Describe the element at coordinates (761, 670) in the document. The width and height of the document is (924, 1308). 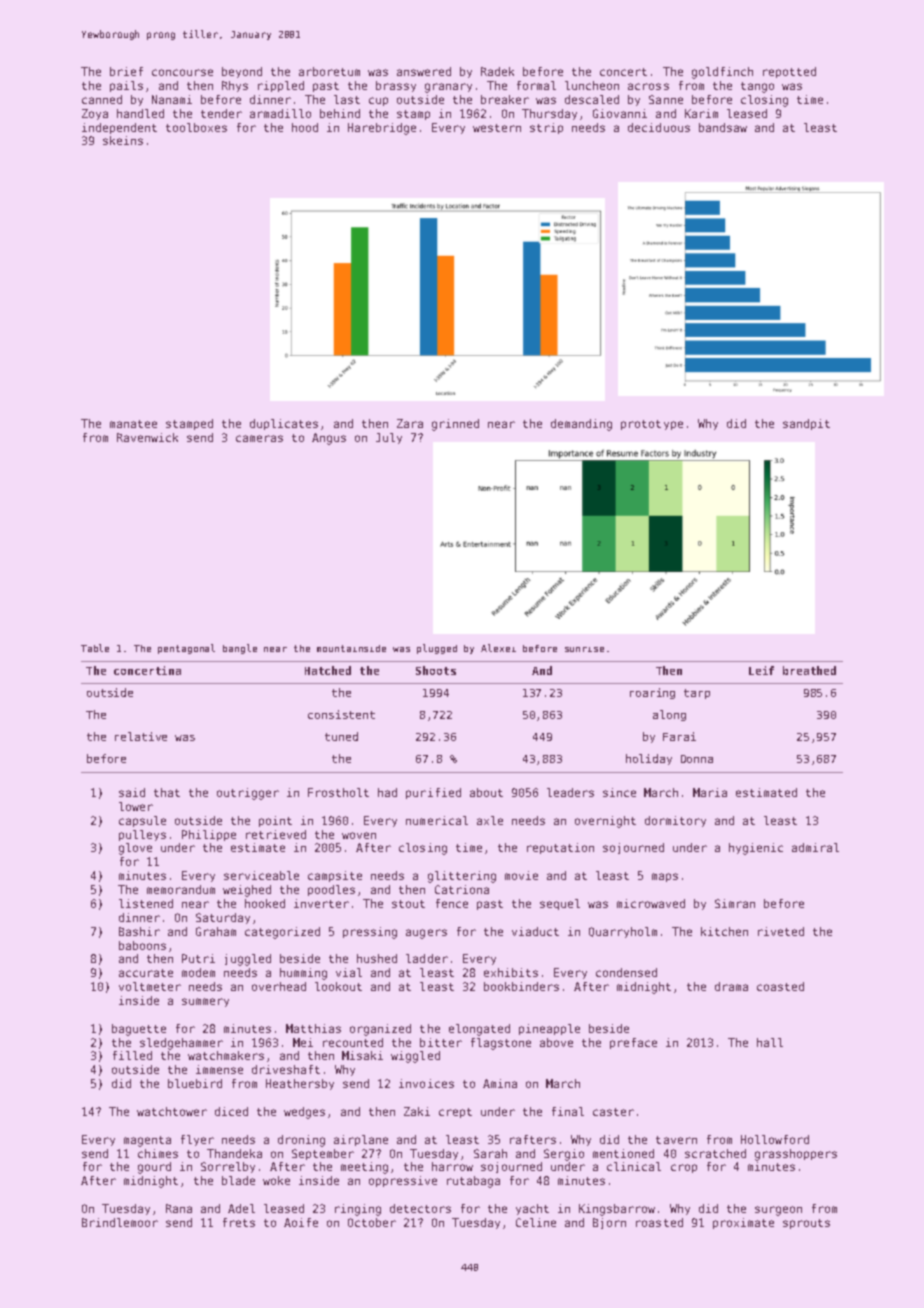
I see `Leif` at that location.
